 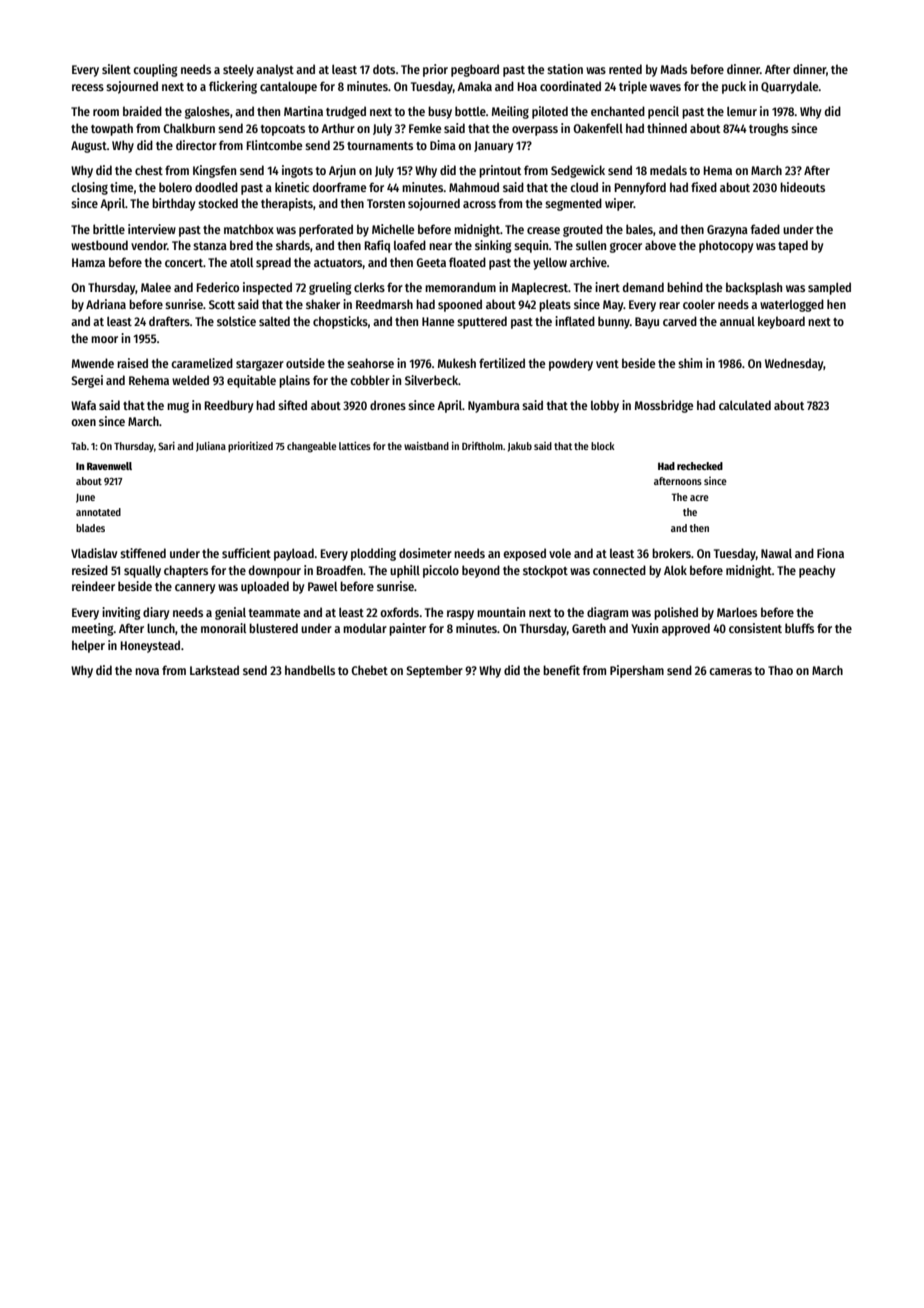 What do you see at coordinates (143, 553) in the screenshot?
I see `stiffened` at bounding box center [143, 553].
